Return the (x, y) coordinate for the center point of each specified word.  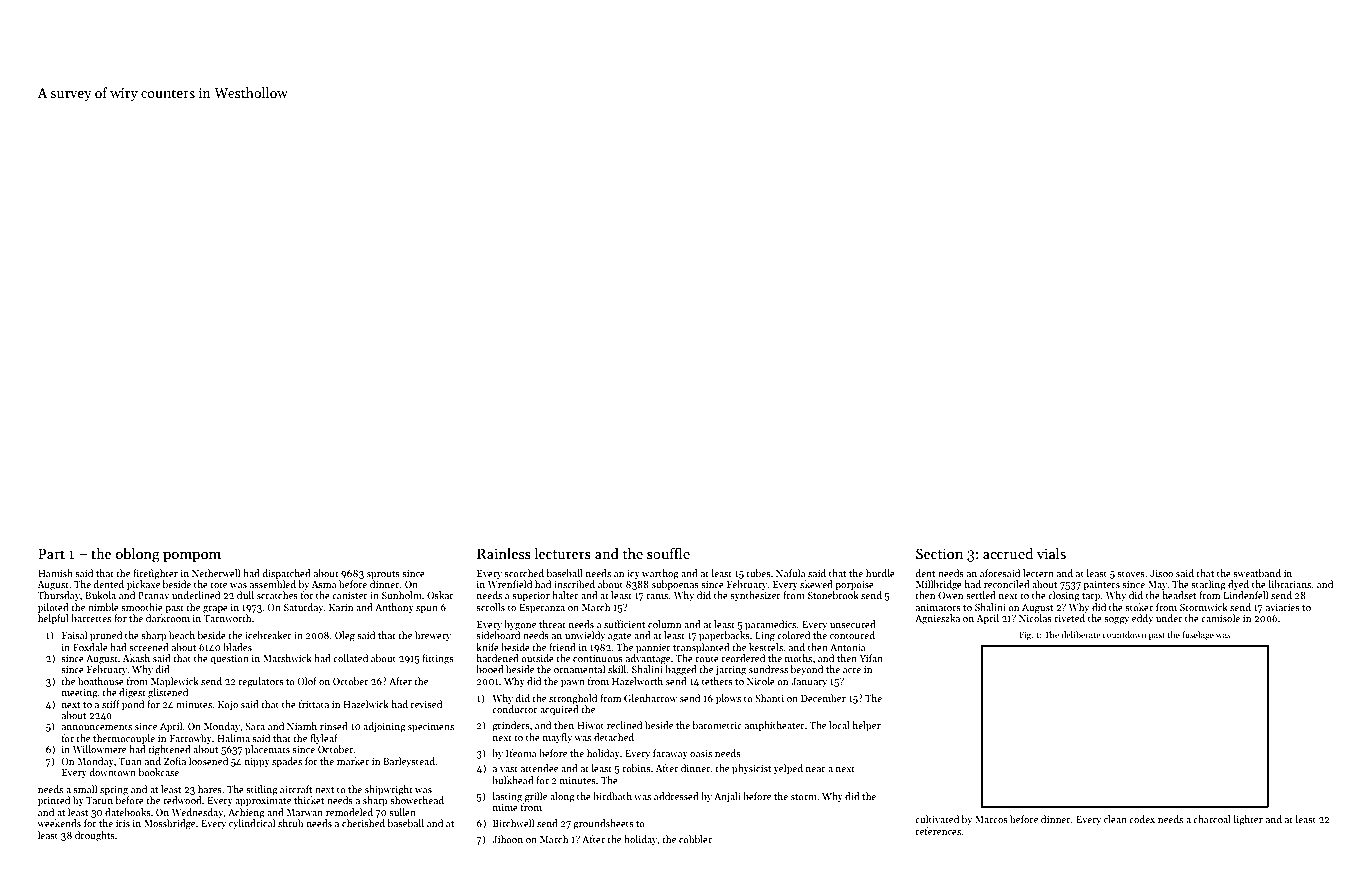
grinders (511, 726)
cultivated (937, 819)
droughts (95, 836)
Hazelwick (366, 704)
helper (866, 726)
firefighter (155, 574)
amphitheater (775, 726)
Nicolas (1035, 618)
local (839, 725)
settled (981, 595)
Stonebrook (833, 595)
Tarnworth (227, 618)
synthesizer (755, 596)
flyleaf (324, 739)
